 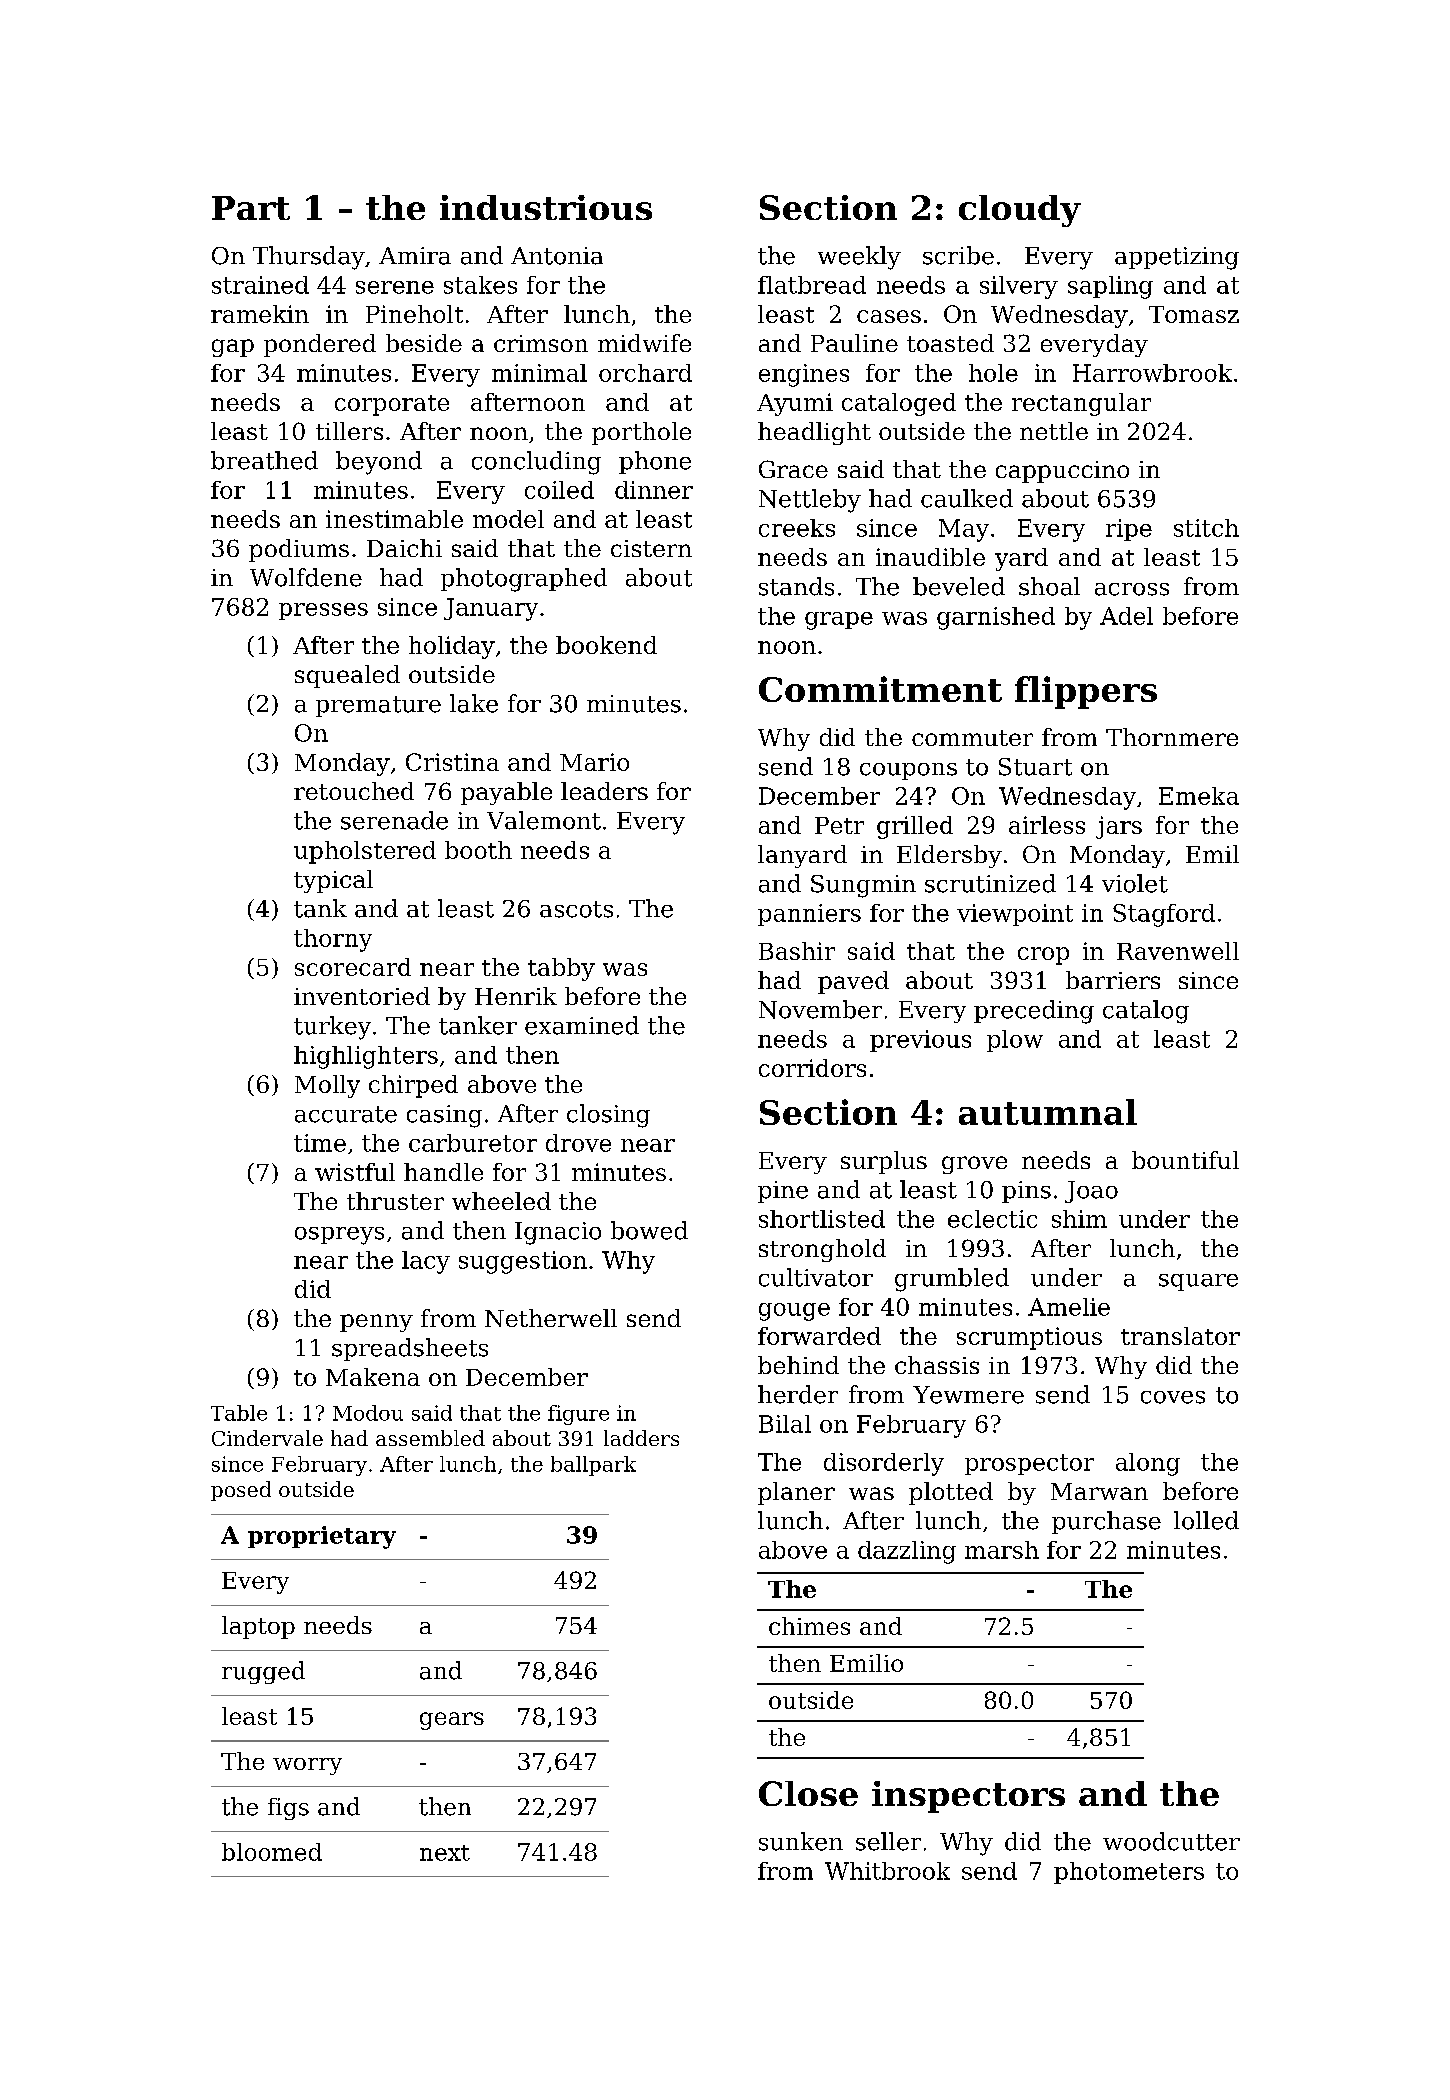 What do you see at coordinates (251, 208) in the image?
I see `Part` at bounding box center [251, 208].
